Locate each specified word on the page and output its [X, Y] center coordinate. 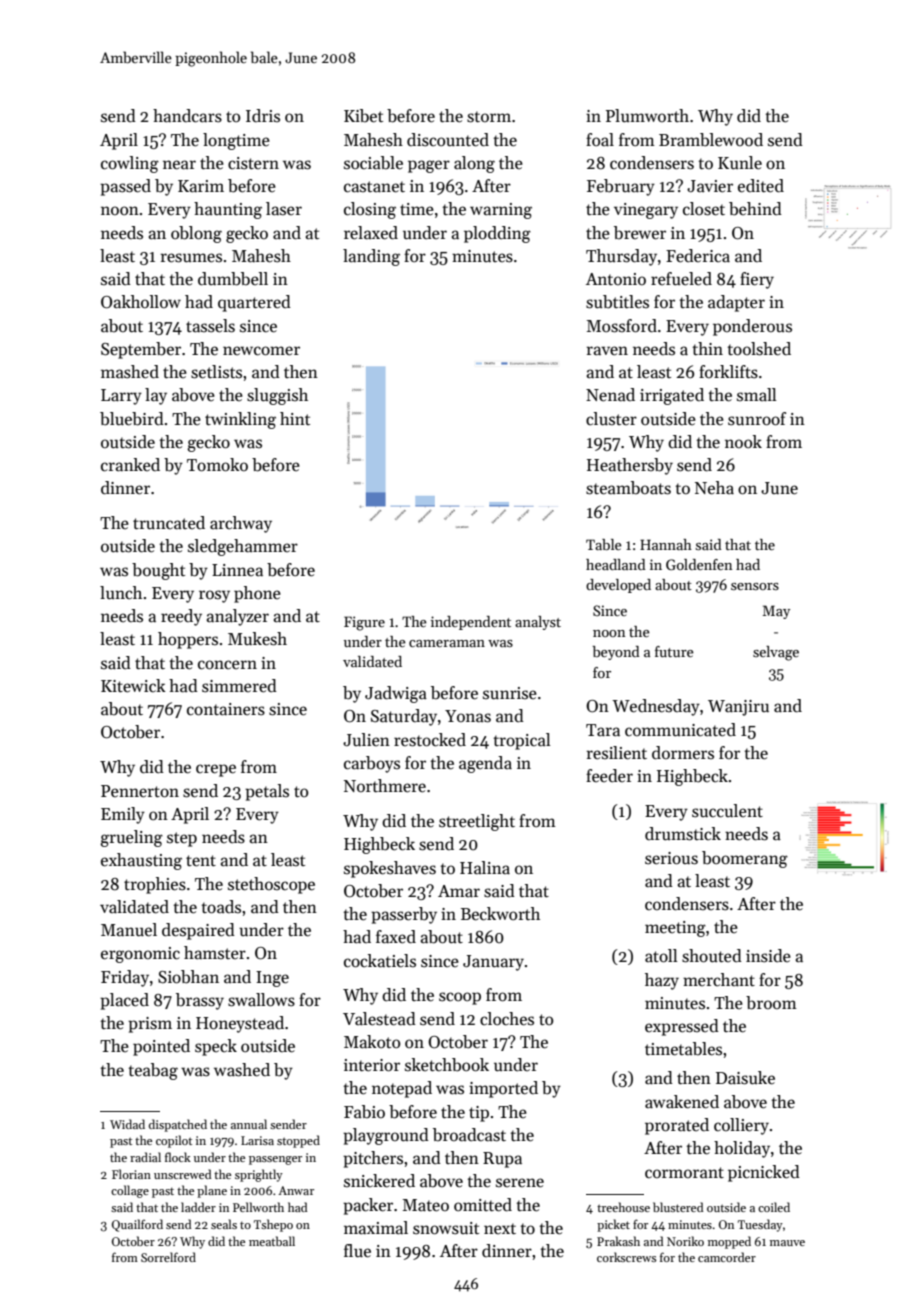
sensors [755, 586]
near [179, 165]
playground [386, 1136]
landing [371, 257]
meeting [675, 929]
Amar [459, 891]
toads [221, 907]
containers [226, 709]
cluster [611, 419]
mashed [130, 372]
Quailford [137, 1225]
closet [704, 209]
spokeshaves [390, 869]
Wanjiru [738, 708]
